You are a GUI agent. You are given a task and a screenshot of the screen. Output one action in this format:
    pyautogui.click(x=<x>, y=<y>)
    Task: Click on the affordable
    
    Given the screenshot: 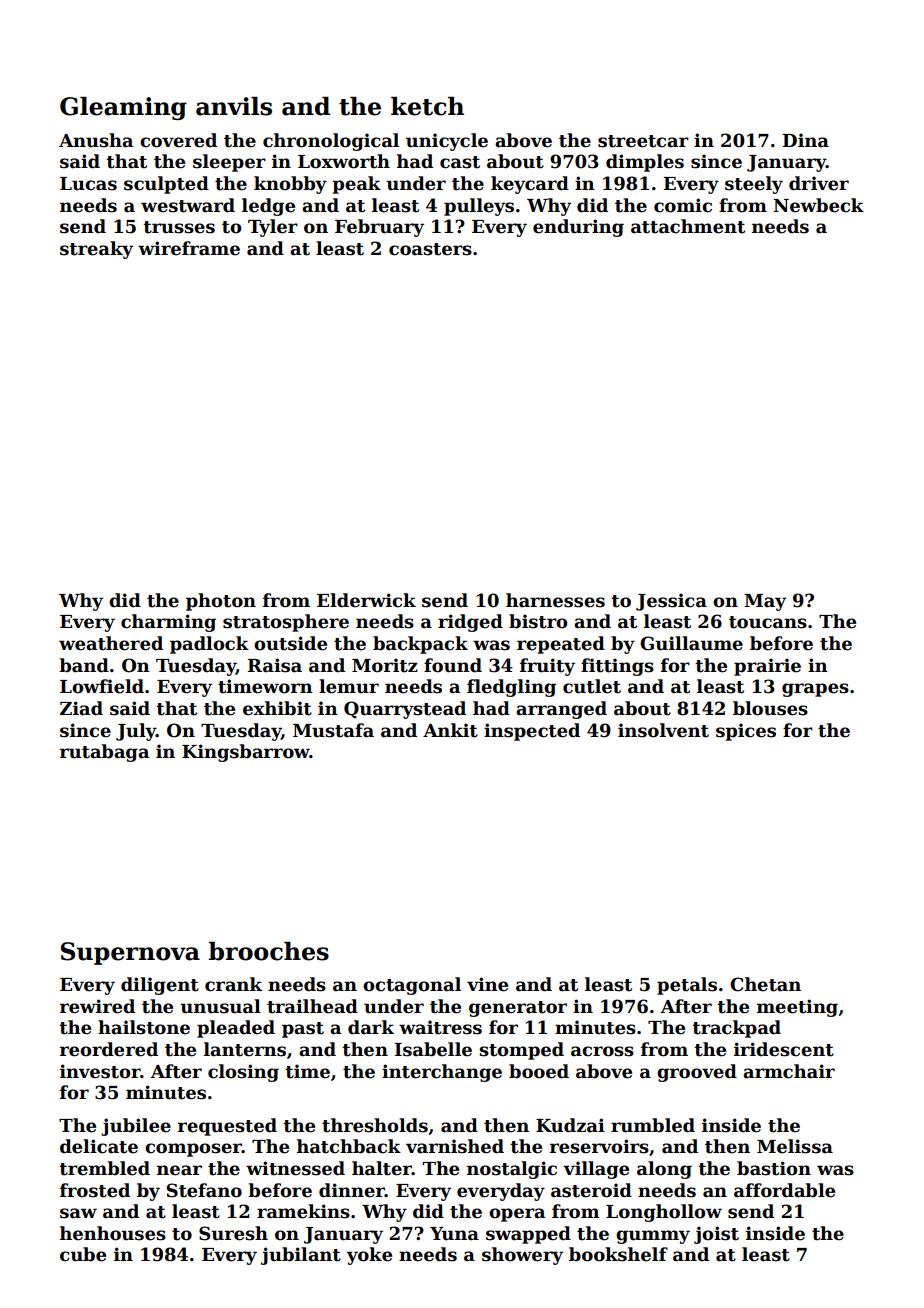 What is the action you would take?
    pyautogui.click(x=784, y=1190)
